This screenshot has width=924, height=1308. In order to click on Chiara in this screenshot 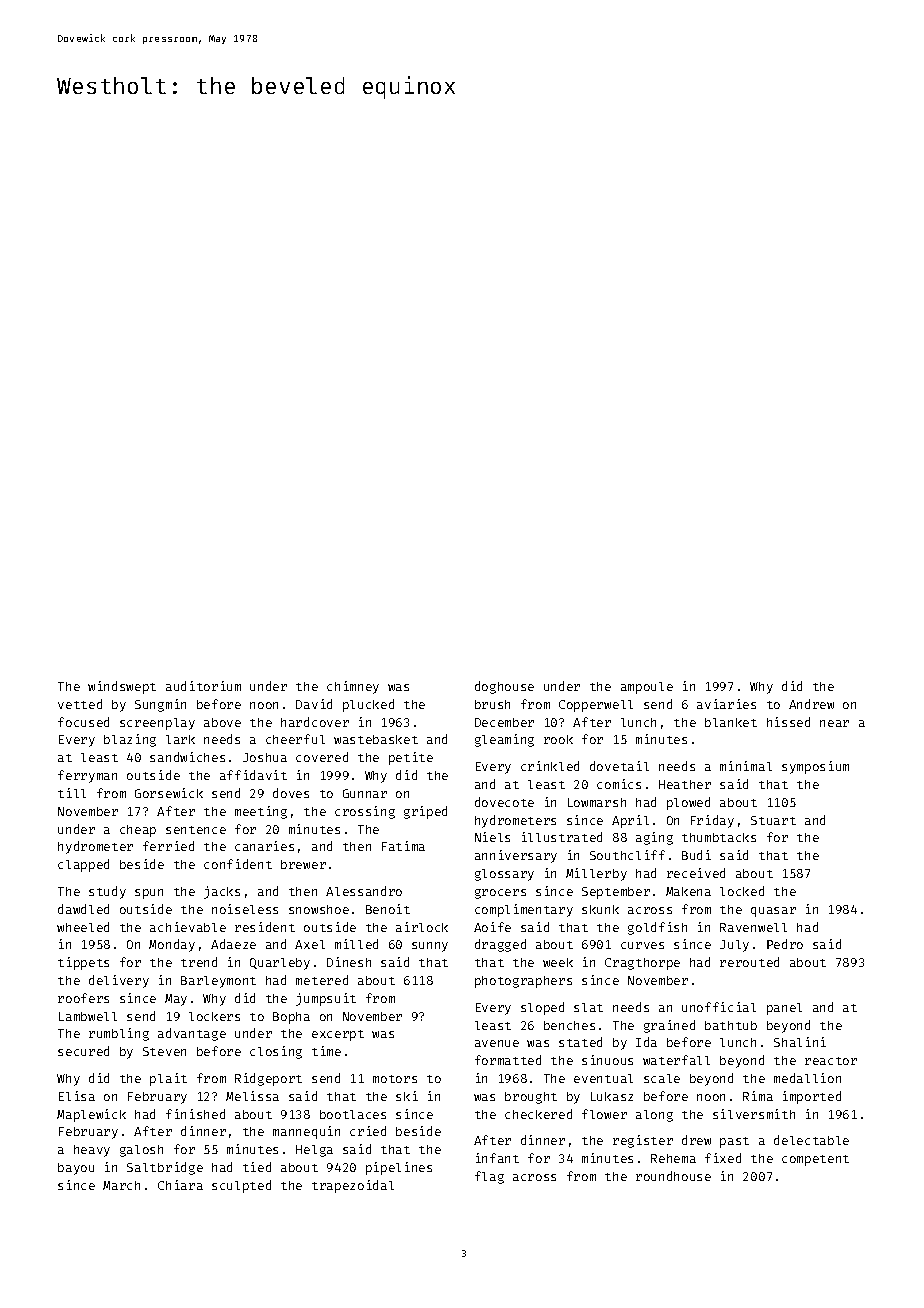, I will do `click(180, 1185)`.
